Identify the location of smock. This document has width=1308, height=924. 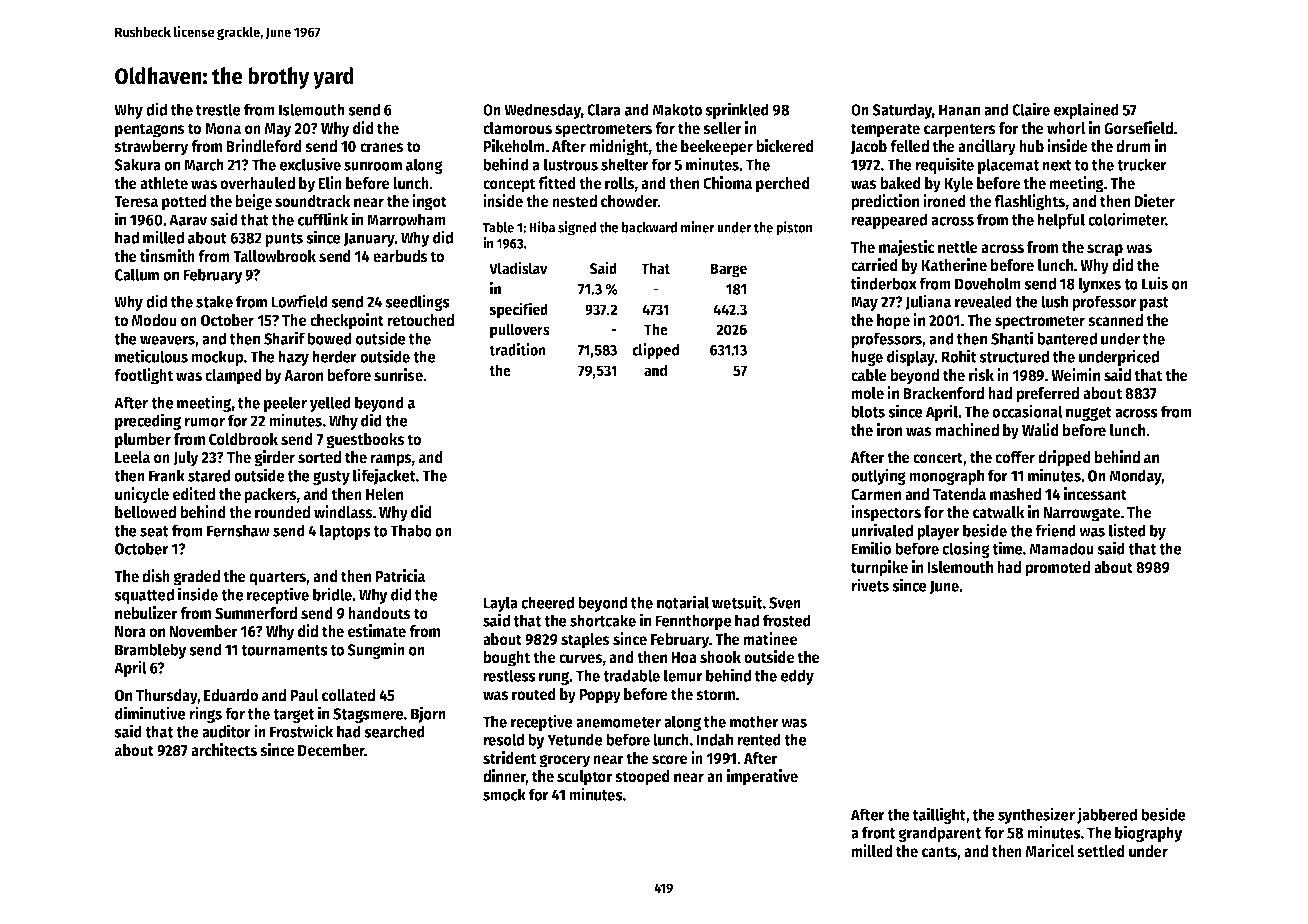
(504, 794).
